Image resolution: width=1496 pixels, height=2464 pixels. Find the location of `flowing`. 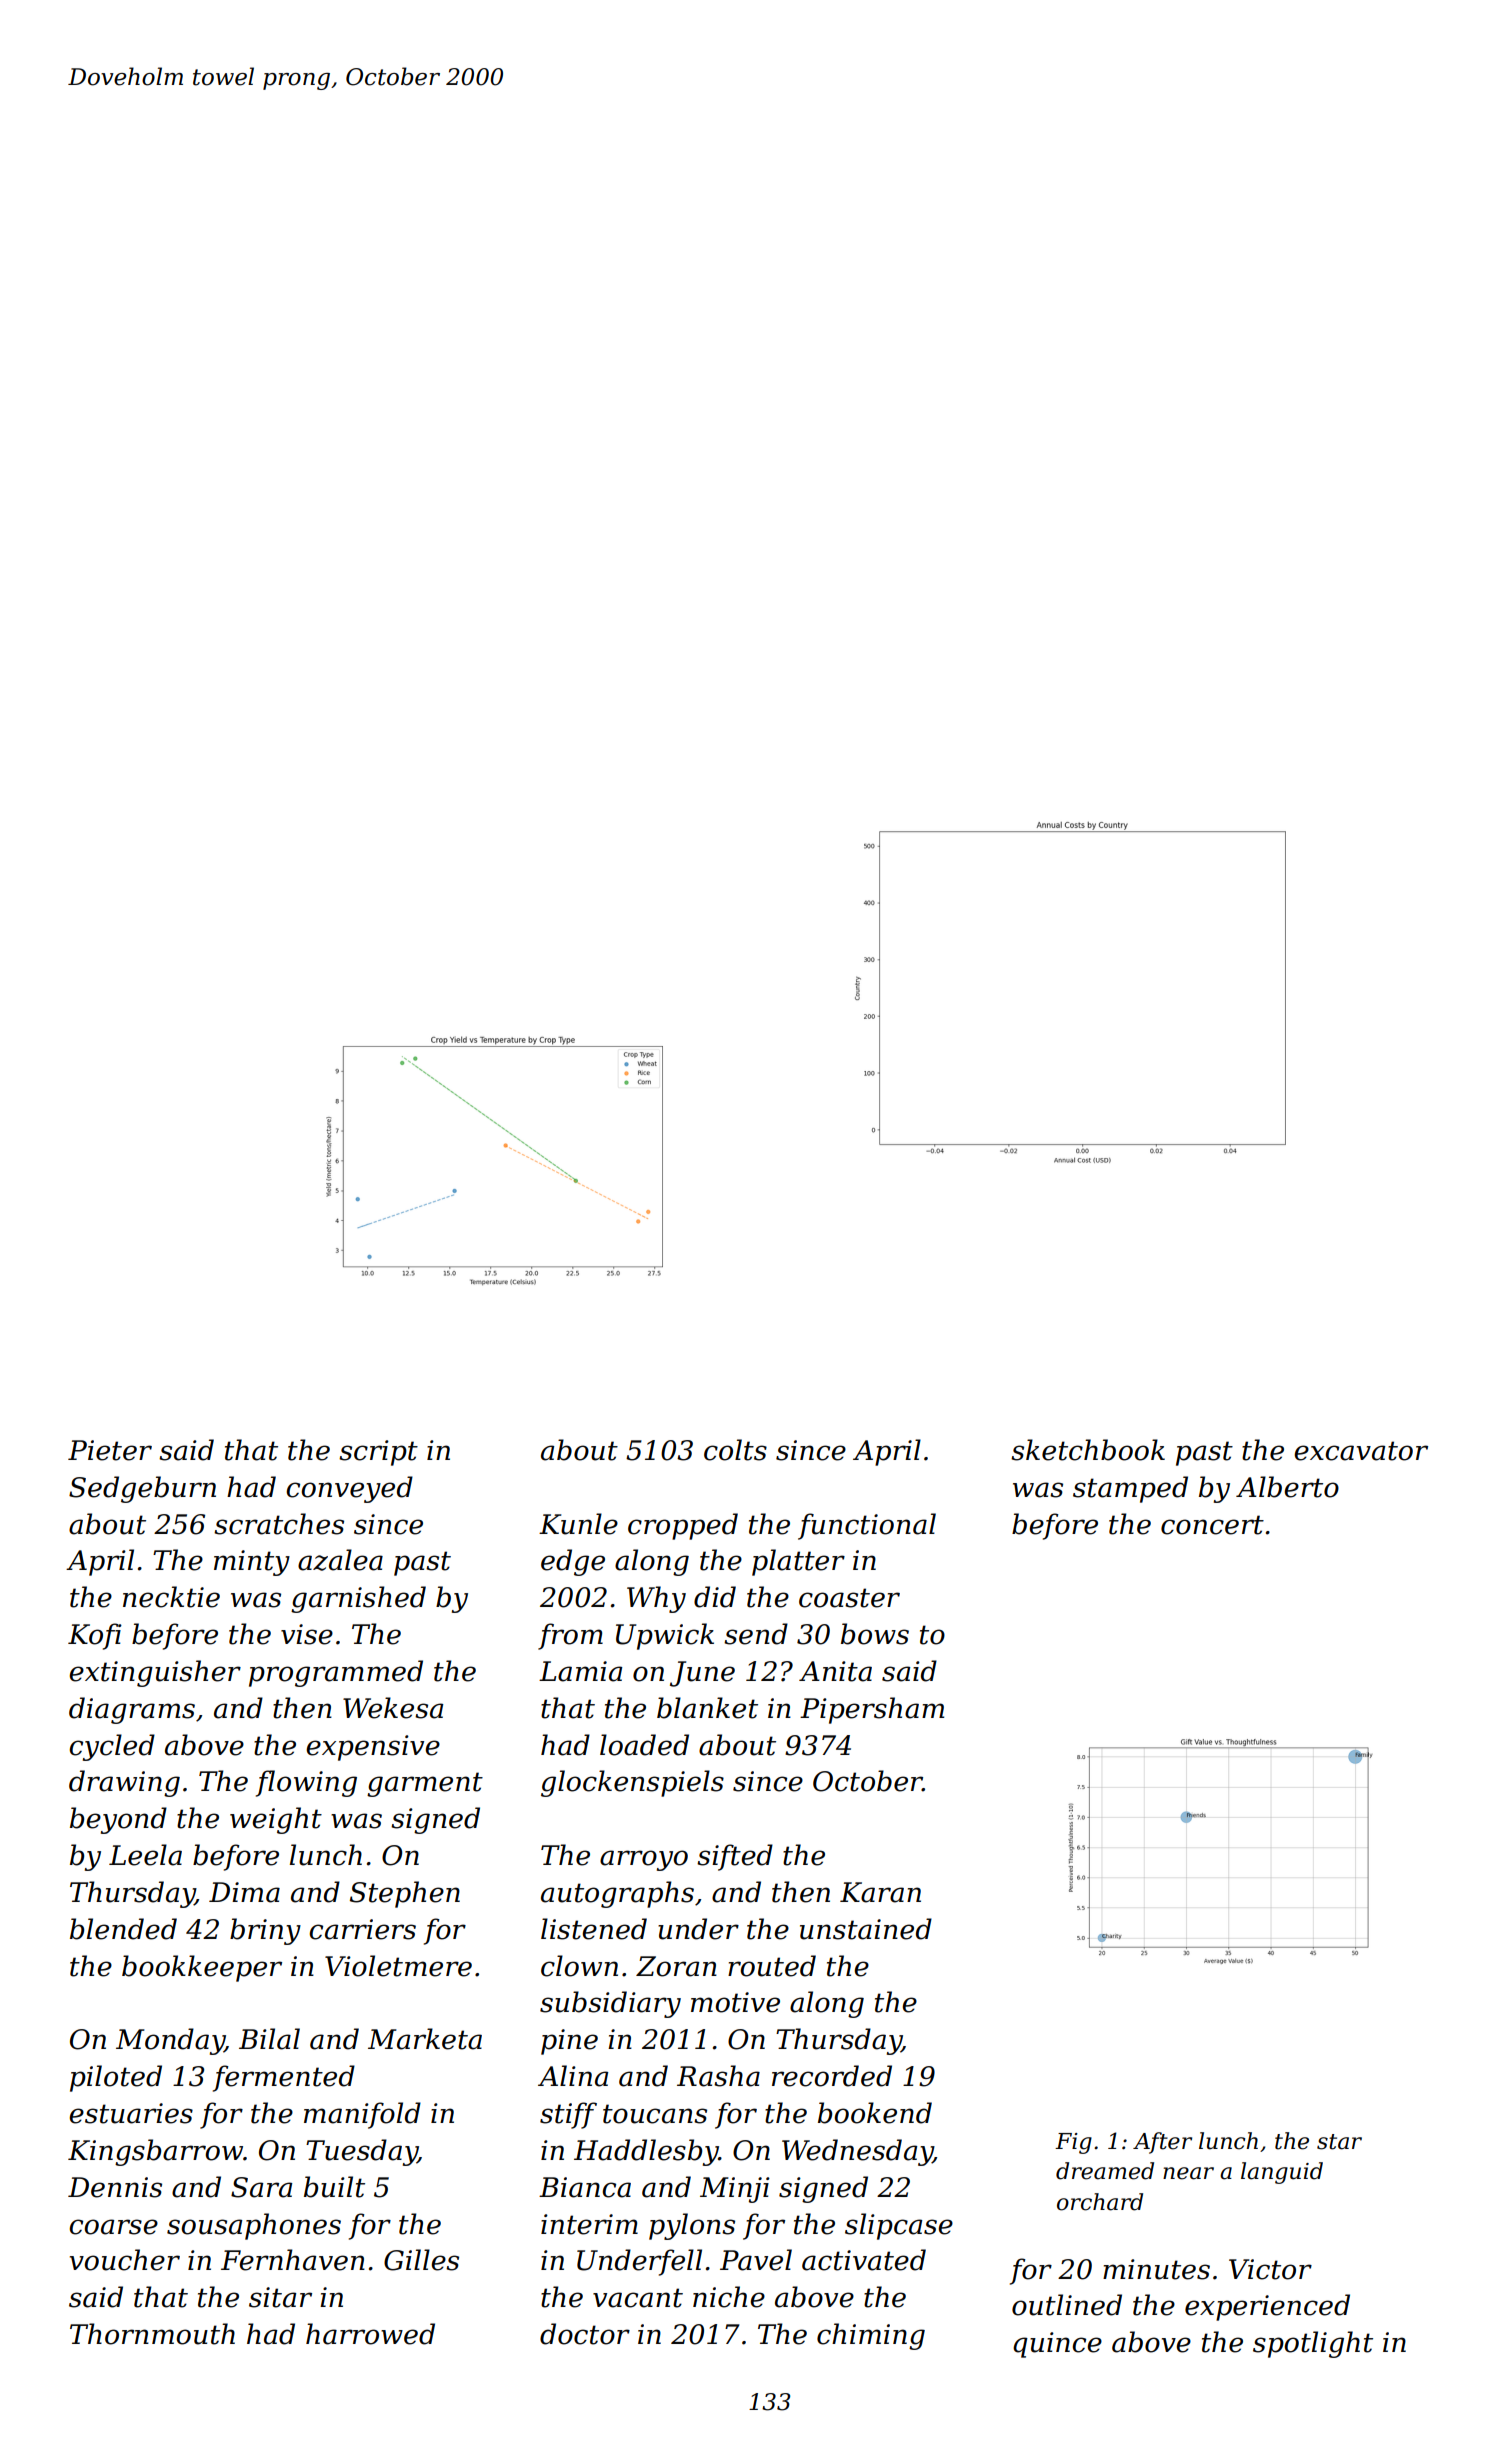

flowing is located at coordinates (306, 1783).
